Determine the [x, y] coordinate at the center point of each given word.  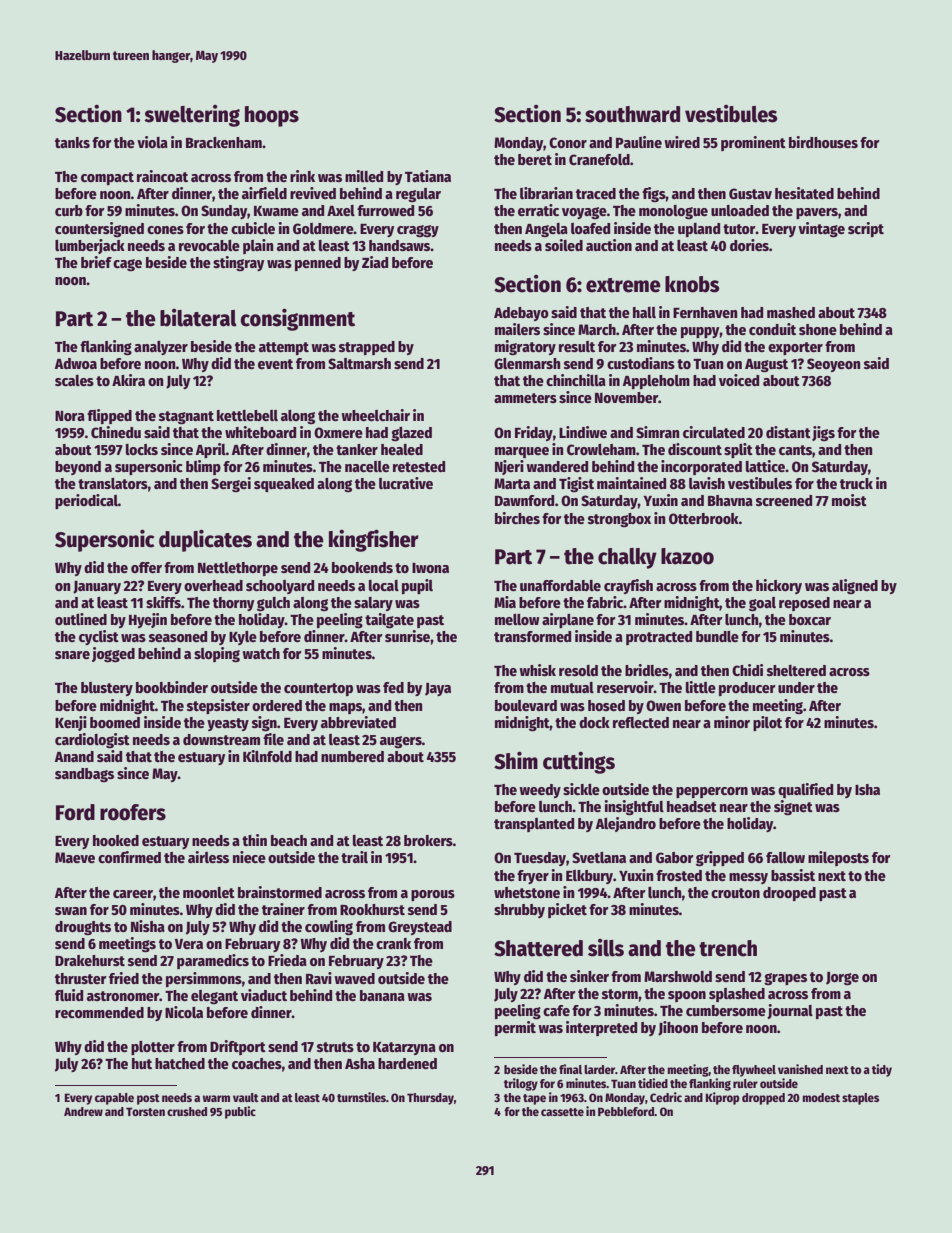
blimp [203, 467]
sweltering [192, 116]
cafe [556, 1010]
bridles [647, 670]
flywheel [754, 1071]
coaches [257, 1063]
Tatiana [428, 176]
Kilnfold [267, 756]
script [866, 229]
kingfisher [374, 540]
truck [856, 483]
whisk [537, 670]
